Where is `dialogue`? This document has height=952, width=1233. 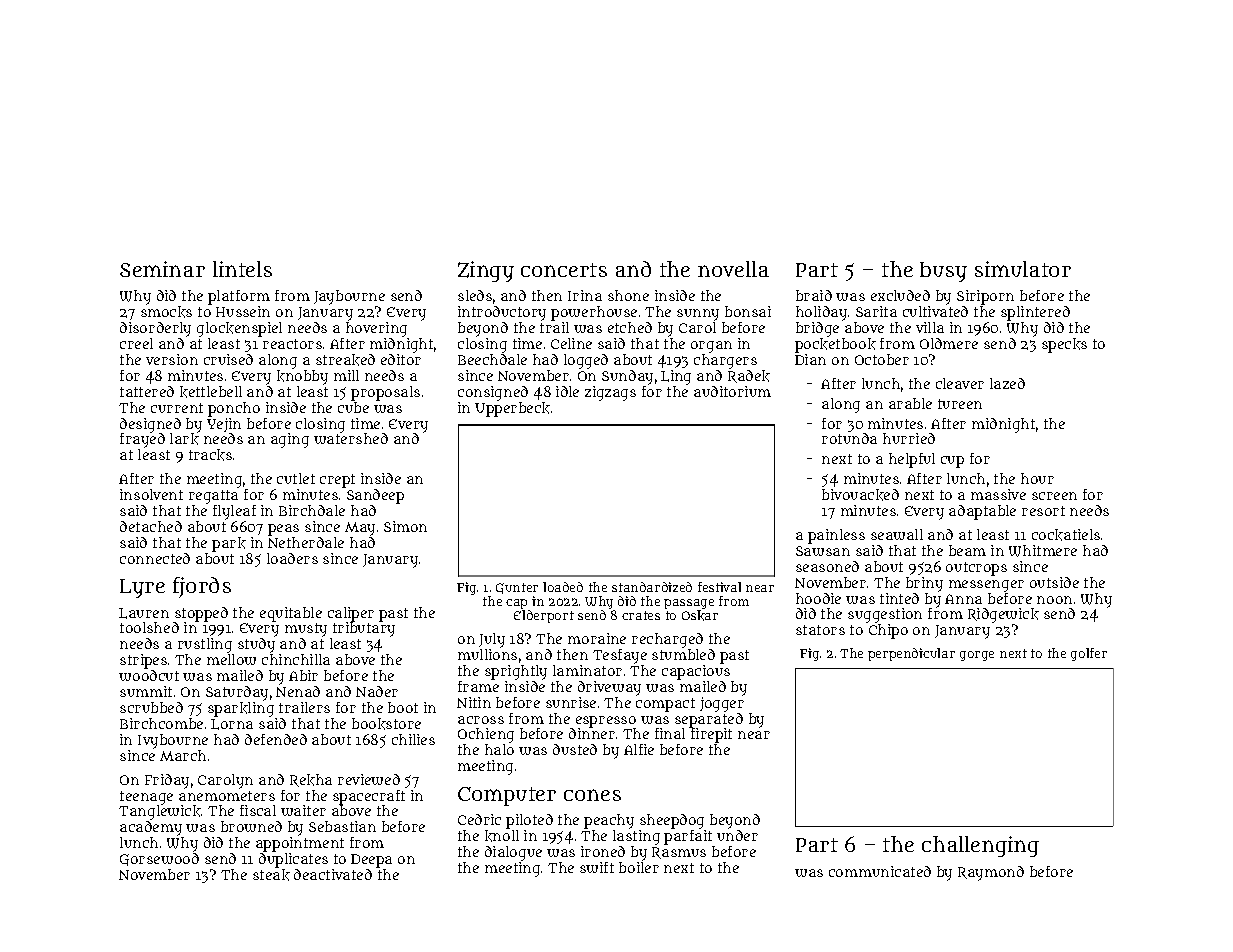 dialogue is located at coordinates (513, 853).
